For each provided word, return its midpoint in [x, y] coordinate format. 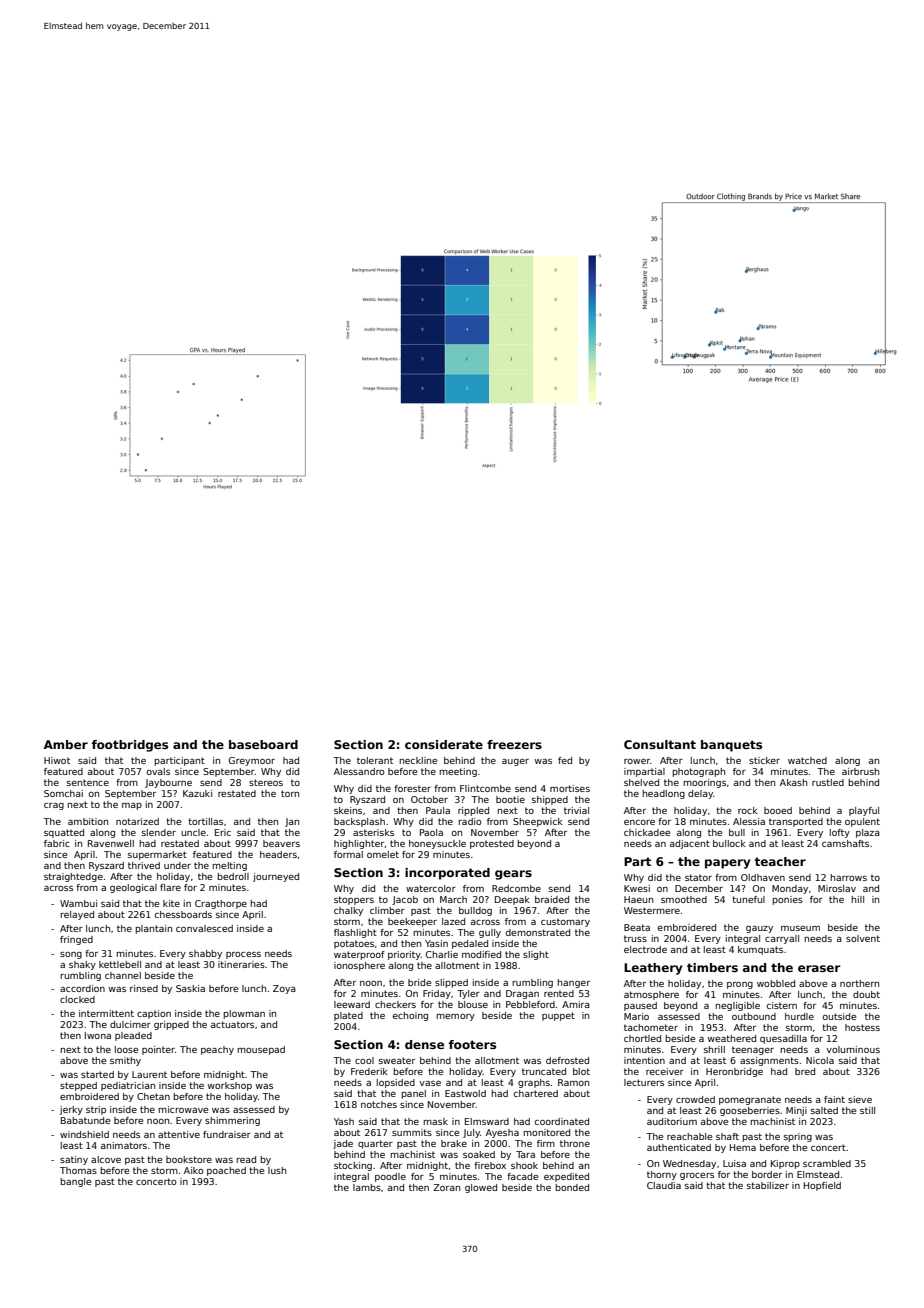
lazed [453, 921]
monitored [546, 1132]
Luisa [734, 1163]
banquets [731, 746]
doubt [866, 994]
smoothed [684, 899]
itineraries [241, 964]
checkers [395, 1004]
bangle [75, 1182]
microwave [183, 1109]
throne [575, 1143]
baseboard [263, 744]
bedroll [233, 876]
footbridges [130, 746]
